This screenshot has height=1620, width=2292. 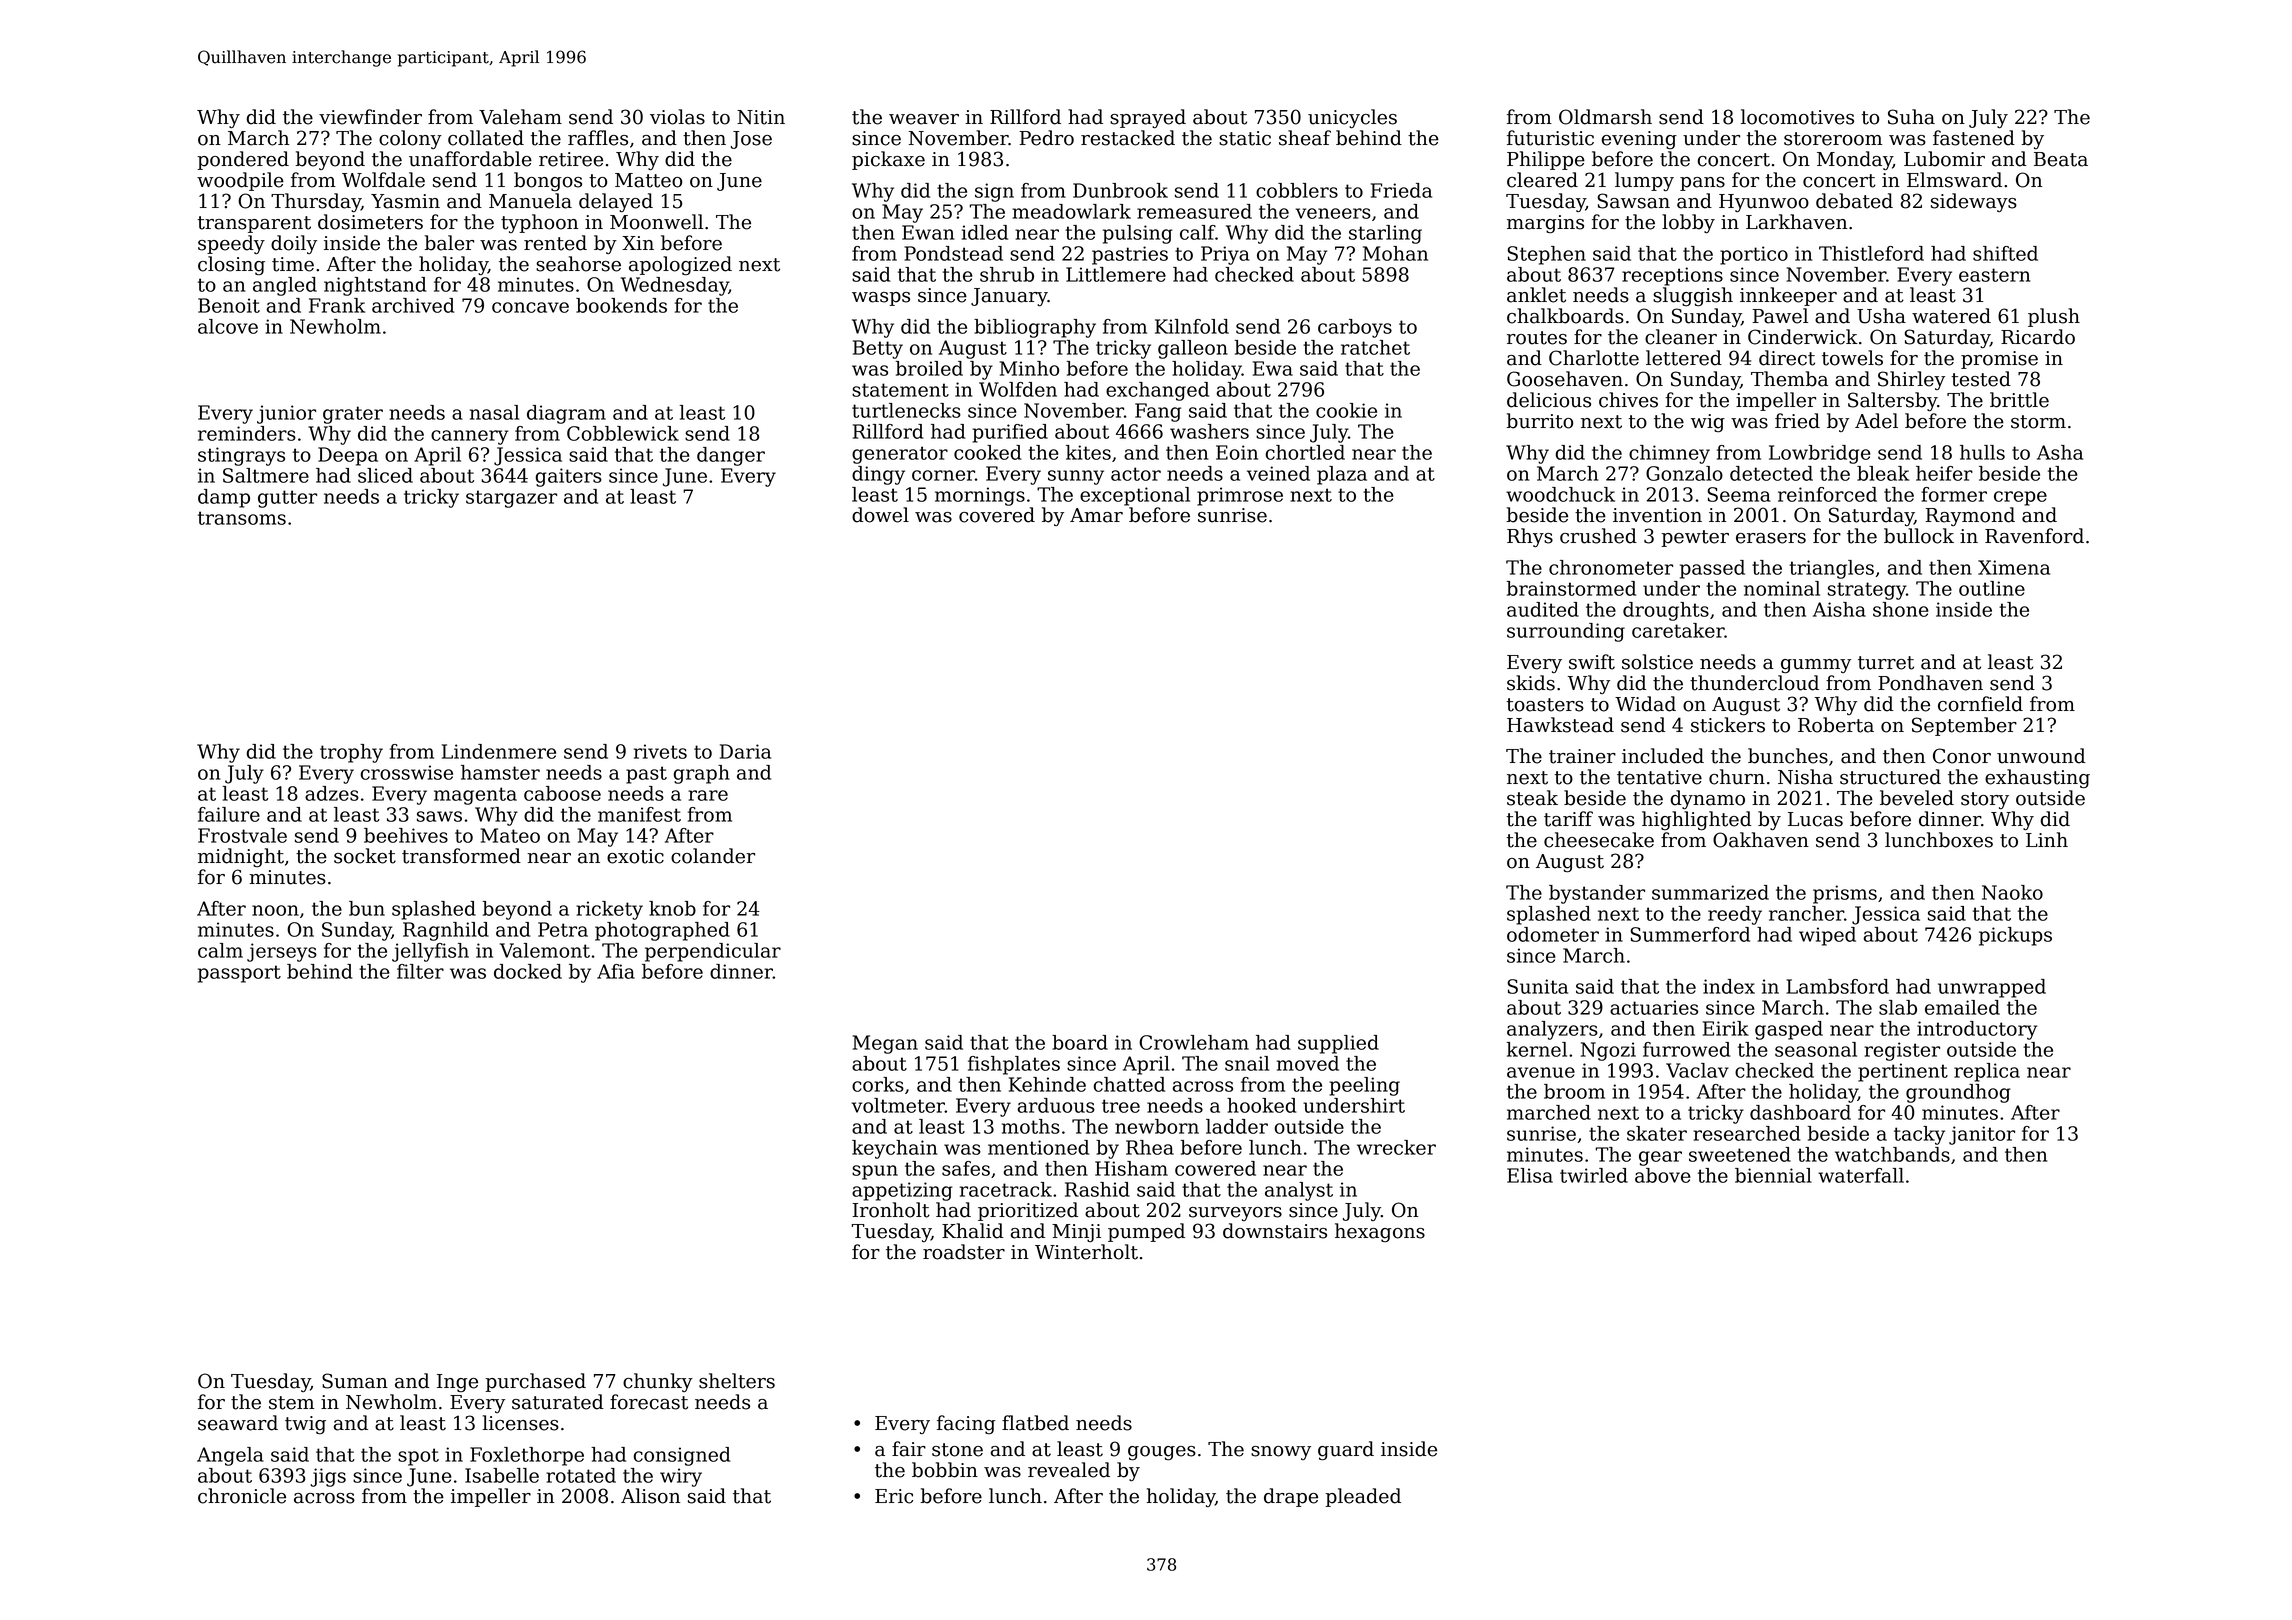 I want to click on steak, so click(x=1532, y=798).
